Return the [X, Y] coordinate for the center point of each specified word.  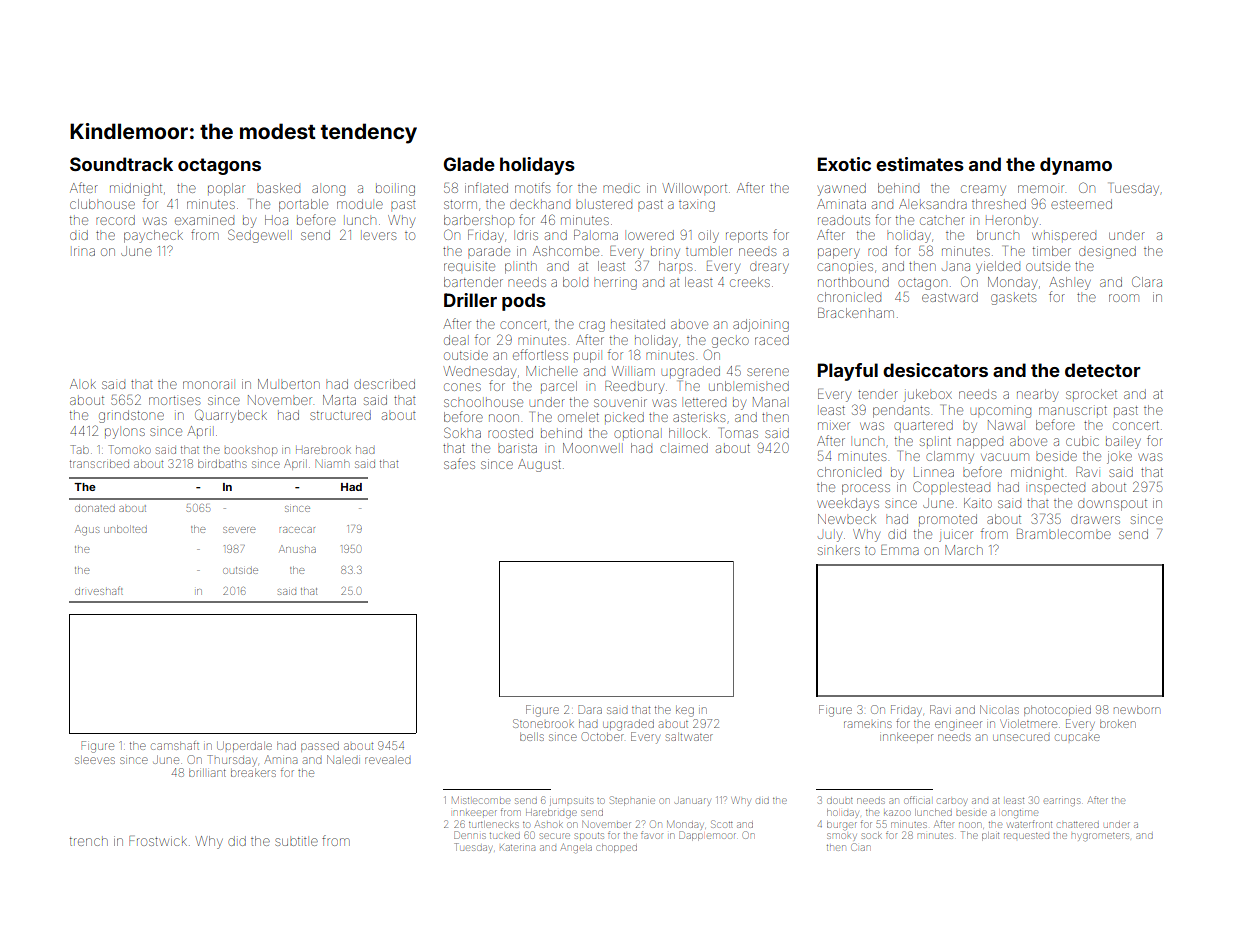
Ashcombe [566, 251]
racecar [297, 530]
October [603, 736]
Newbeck [847, 519]
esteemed [1081, 204]
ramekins [868, 724]
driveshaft [99, 590]
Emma [900, 550]
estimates [920, 164]
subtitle [296, 841]
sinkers [839, 551]
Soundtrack [121, 164]
